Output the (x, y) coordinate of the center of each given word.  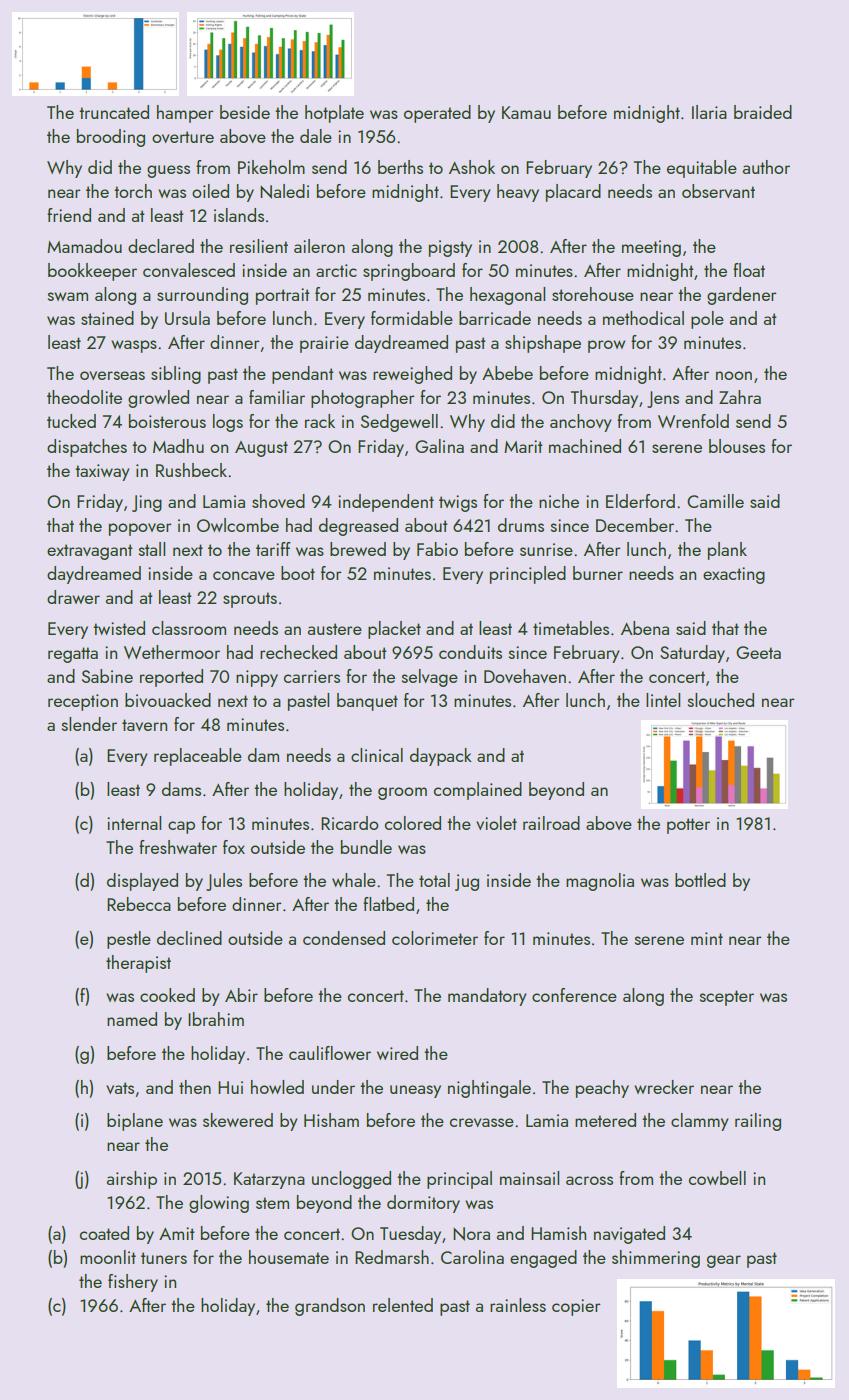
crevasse (482, 1122)
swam (68, 296)
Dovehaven (525, 676)
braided (763, 112)
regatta (73, 655)
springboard (409, 272)
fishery (133, 1283)
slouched (721, 700)
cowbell (717, 1178)
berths (400, 167)
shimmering (656, 1259)
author (766, 167)
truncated (114, 112)
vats (120, 1088)
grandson (330, 1307)
